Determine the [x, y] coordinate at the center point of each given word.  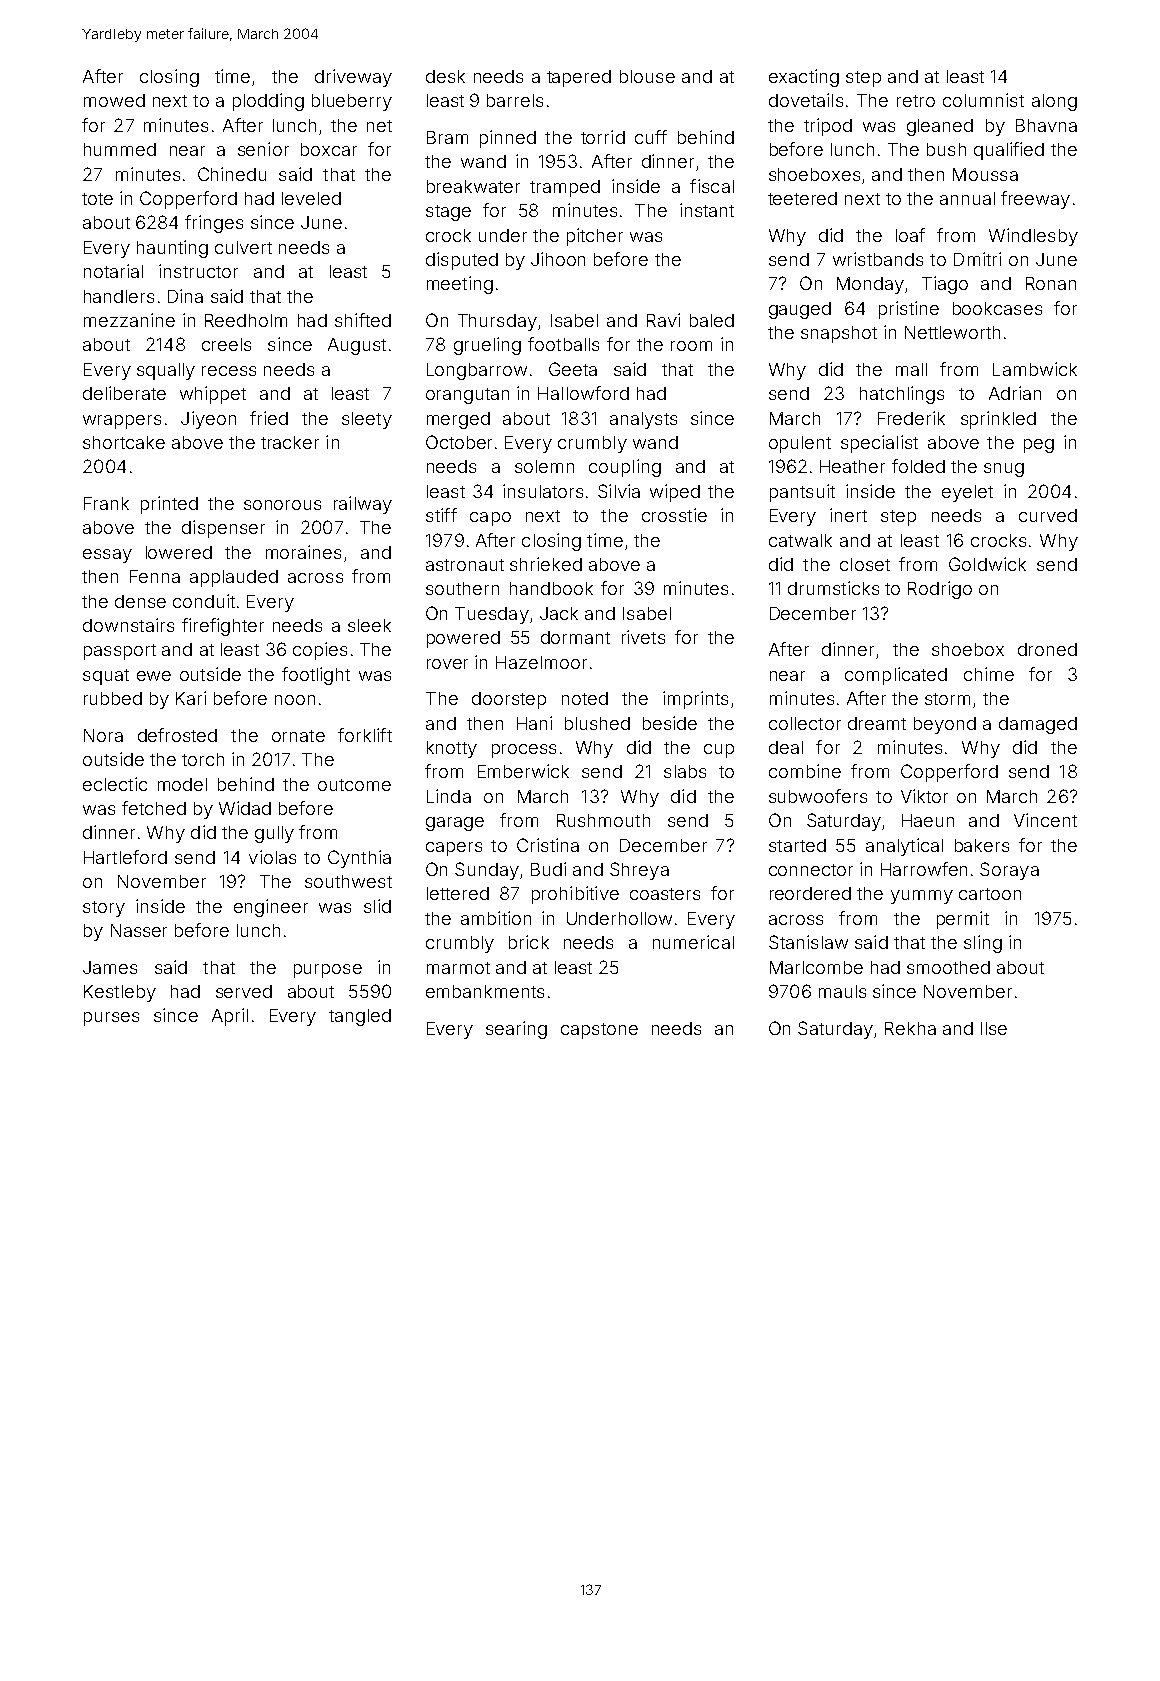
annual [967, 198]
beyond [945, 725]
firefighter [223, 627]
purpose [328, 971]
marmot [458, 968]
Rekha [910, 1028]
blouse [647, 76]
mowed [114, 100]
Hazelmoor [541, 662]
